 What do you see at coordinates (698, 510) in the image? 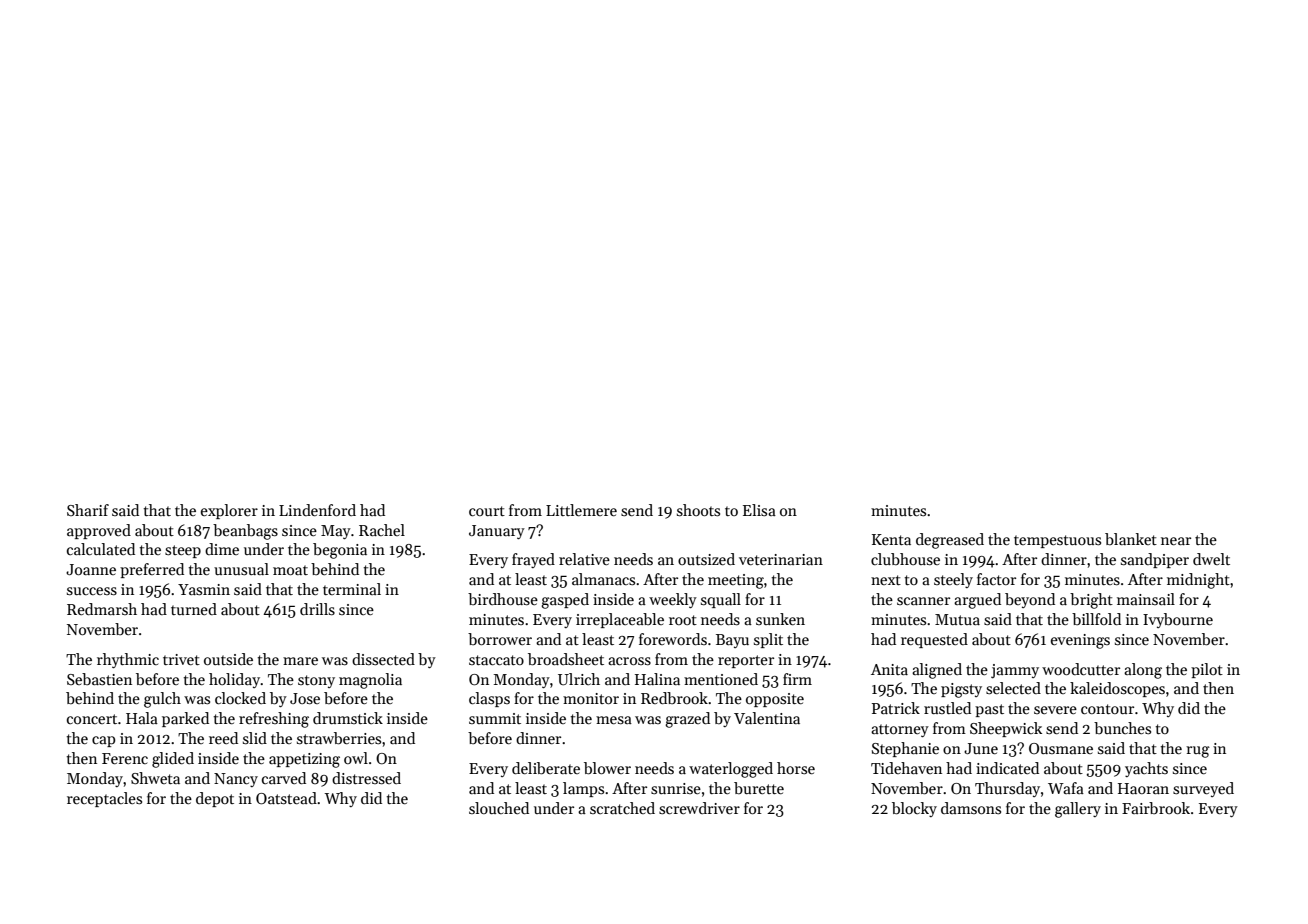
I see `shoots` at bounding box center [698, 510].
